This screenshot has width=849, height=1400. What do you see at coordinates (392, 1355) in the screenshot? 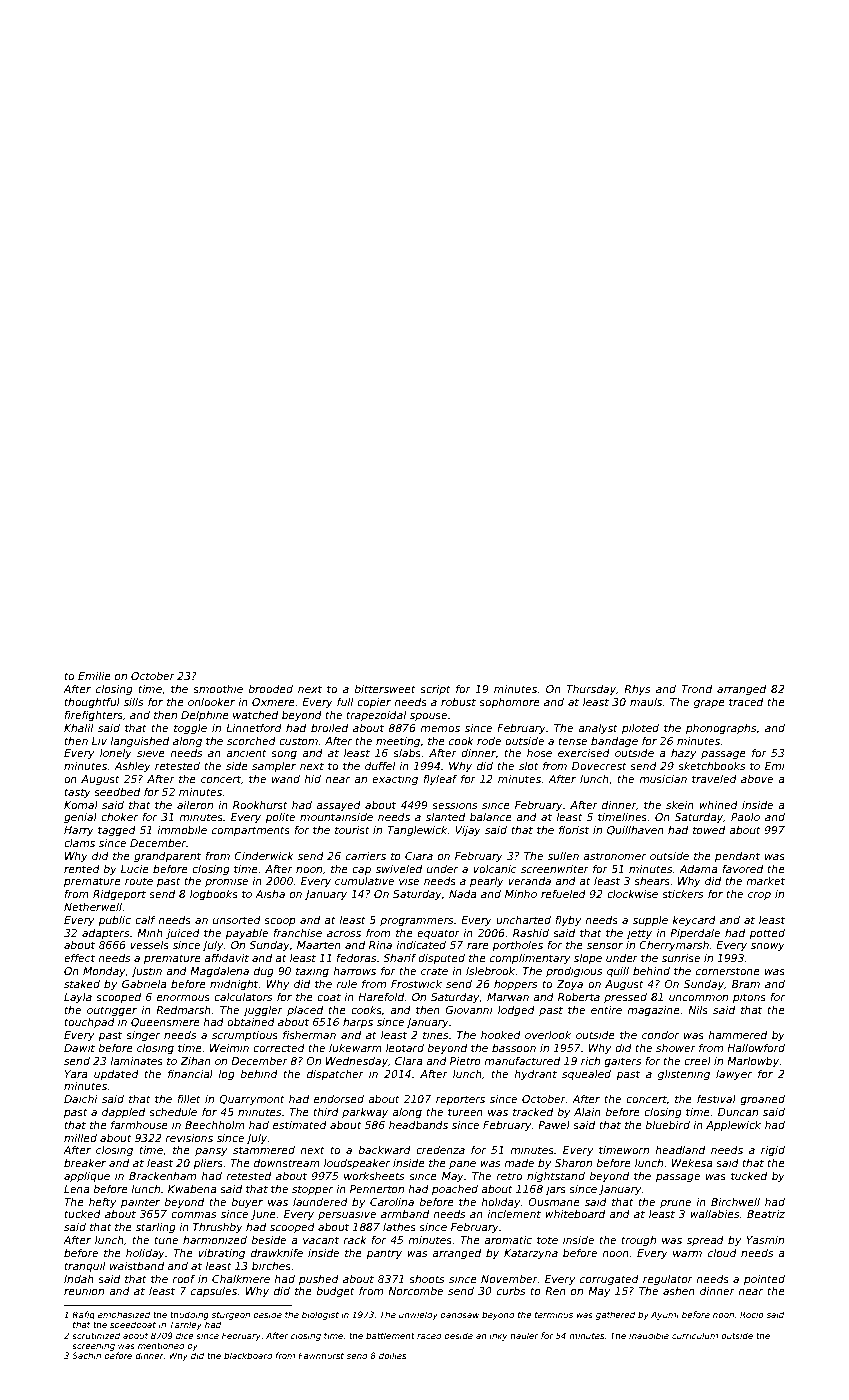
I see `dollies` at bounding box center [392, 1355].
